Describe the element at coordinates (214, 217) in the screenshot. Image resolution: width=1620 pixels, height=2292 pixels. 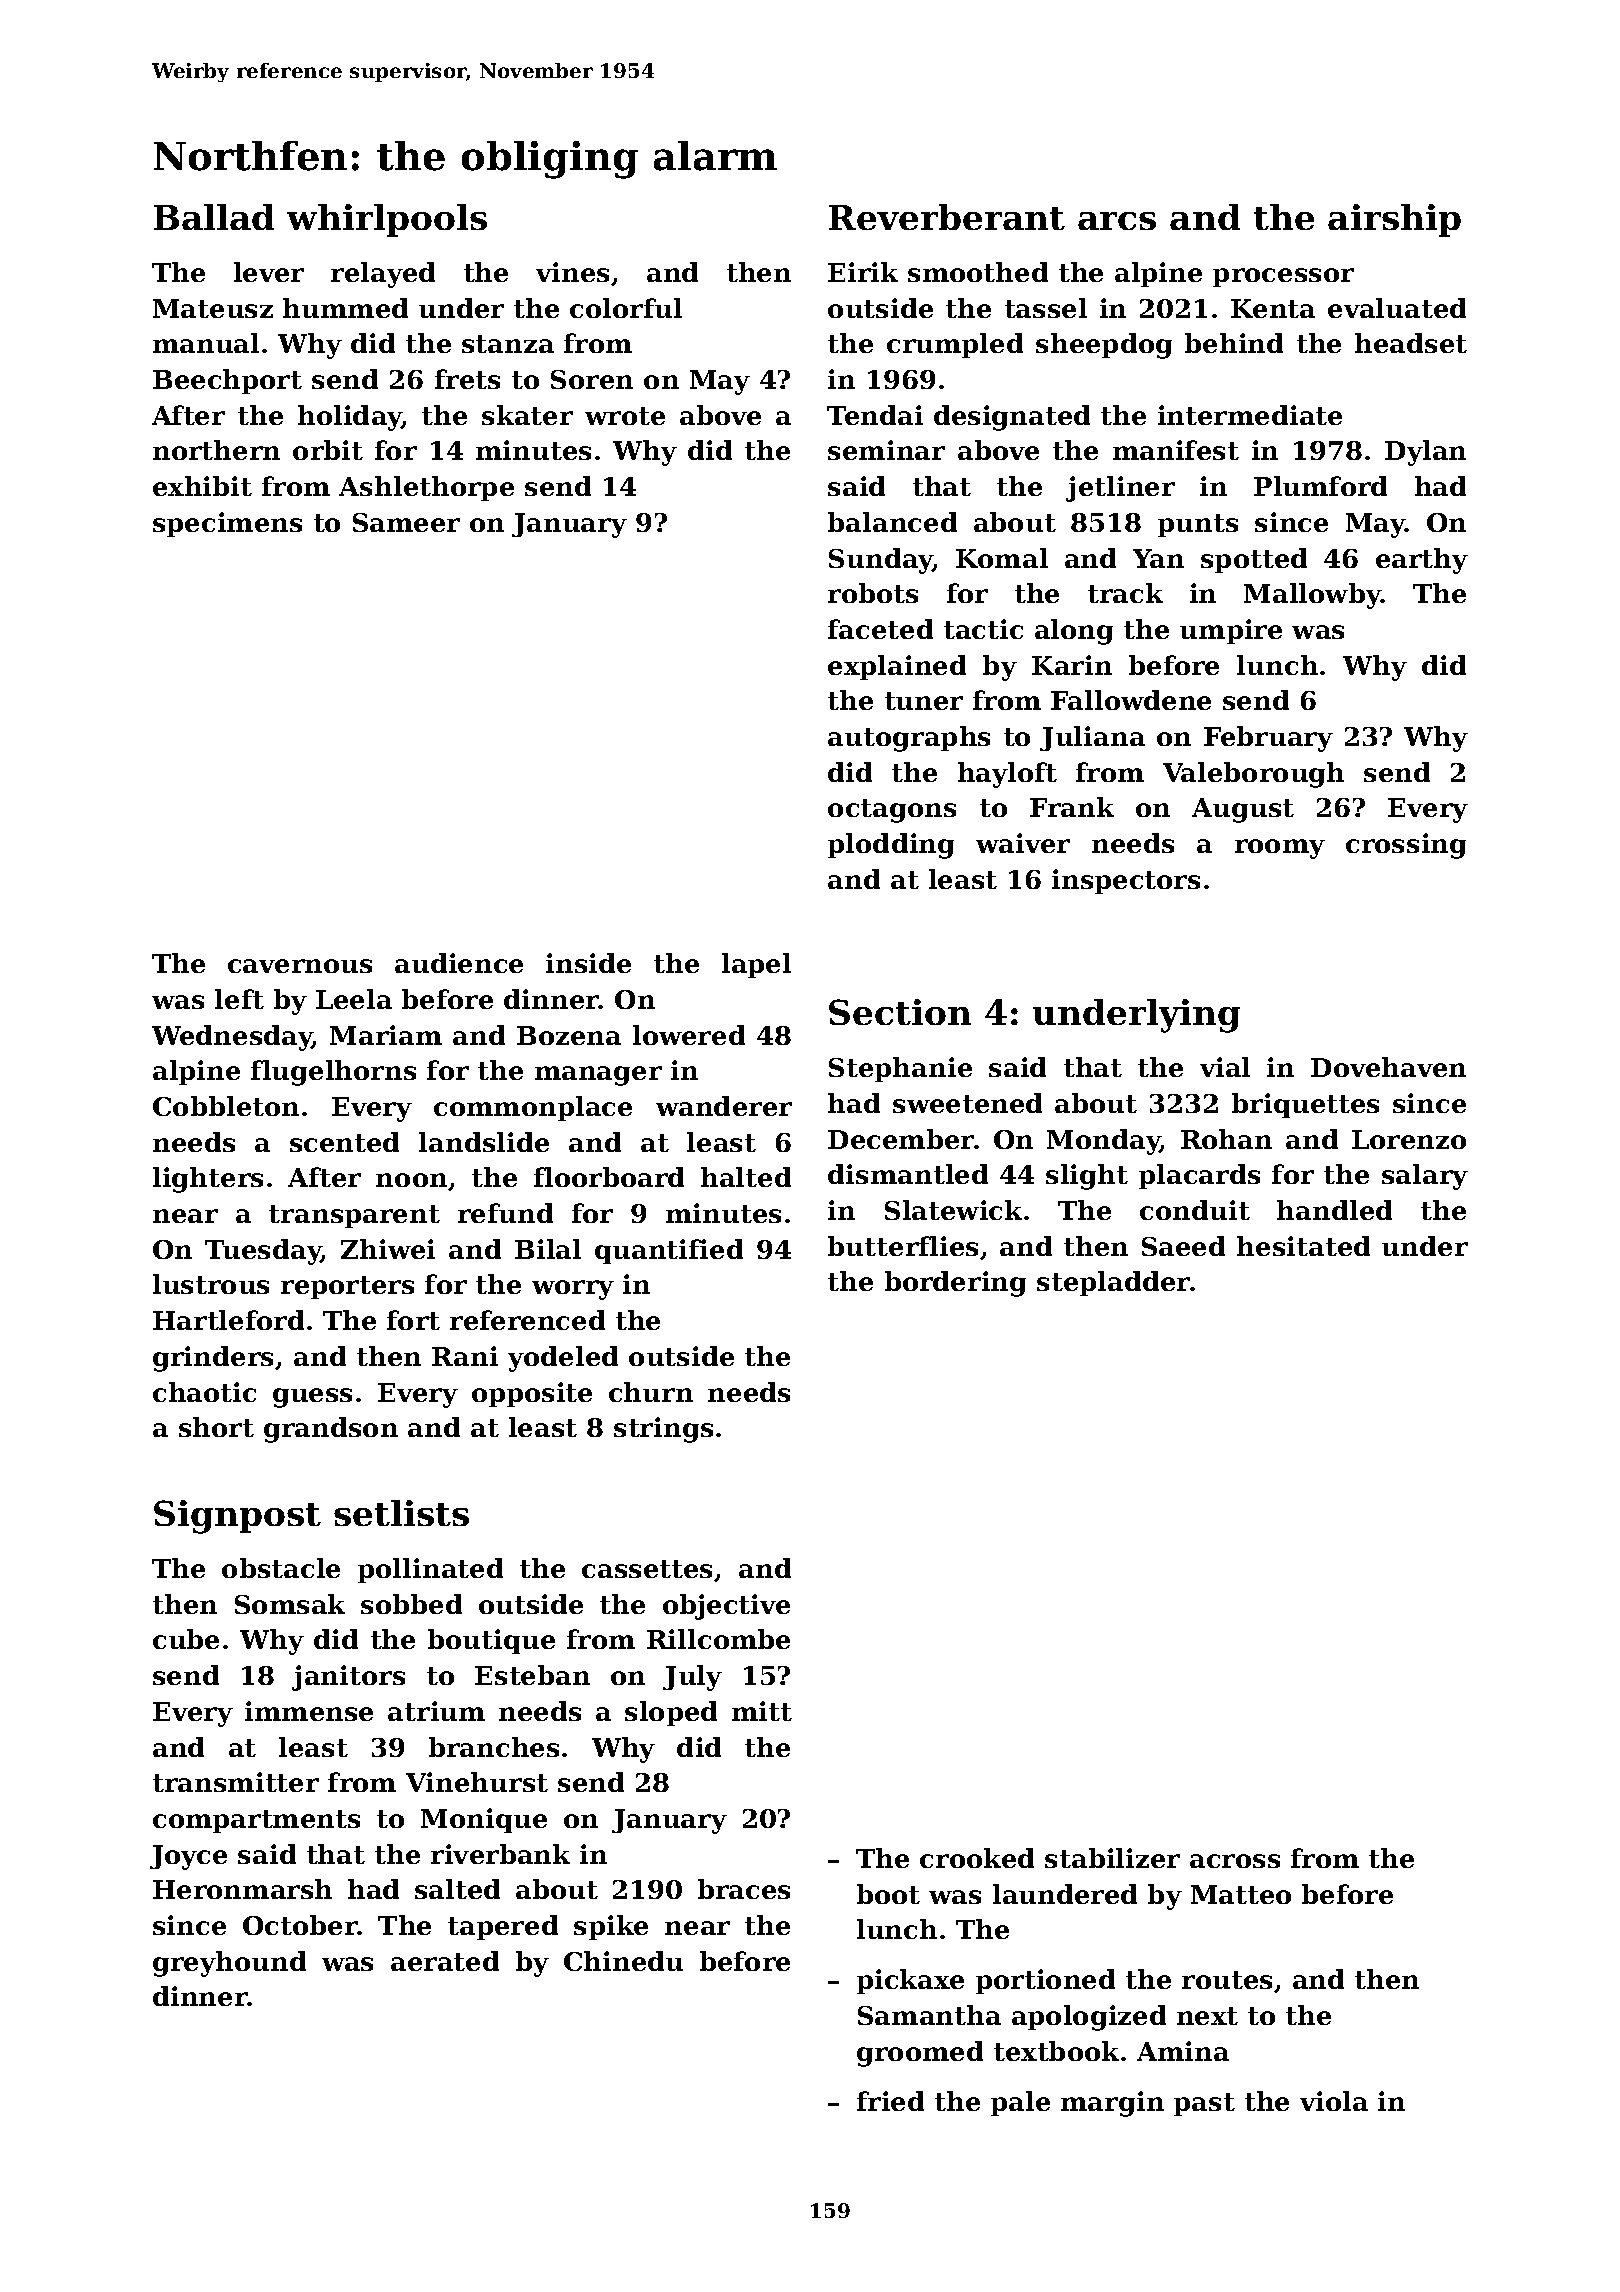
I see `Ballad` at that location.
